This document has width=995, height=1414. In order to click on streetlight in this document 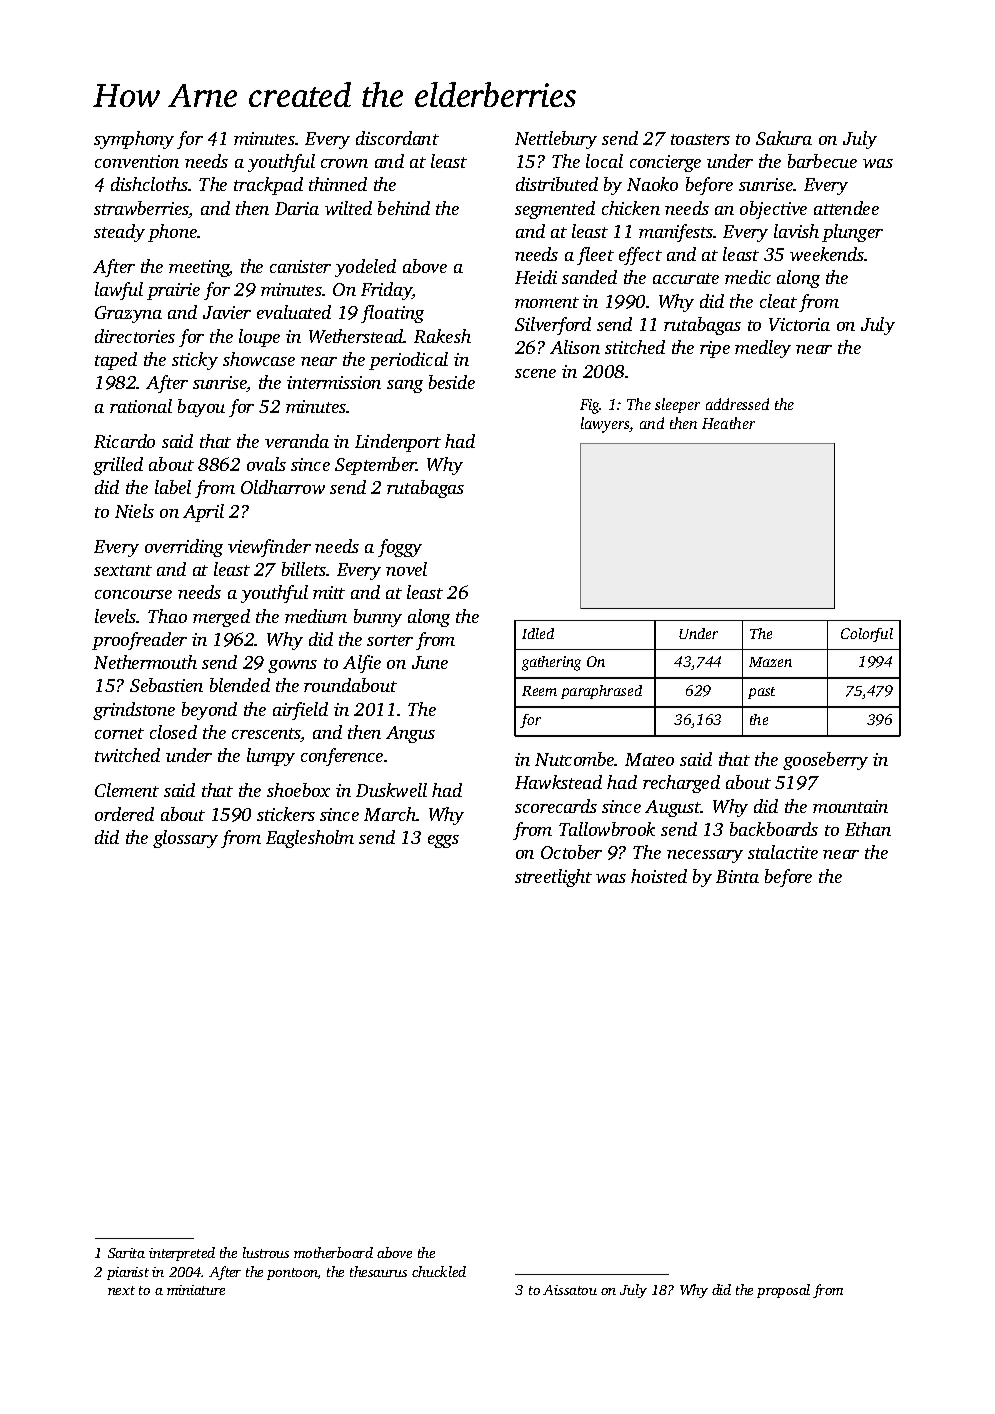, I will do `click(553, 878)`.
